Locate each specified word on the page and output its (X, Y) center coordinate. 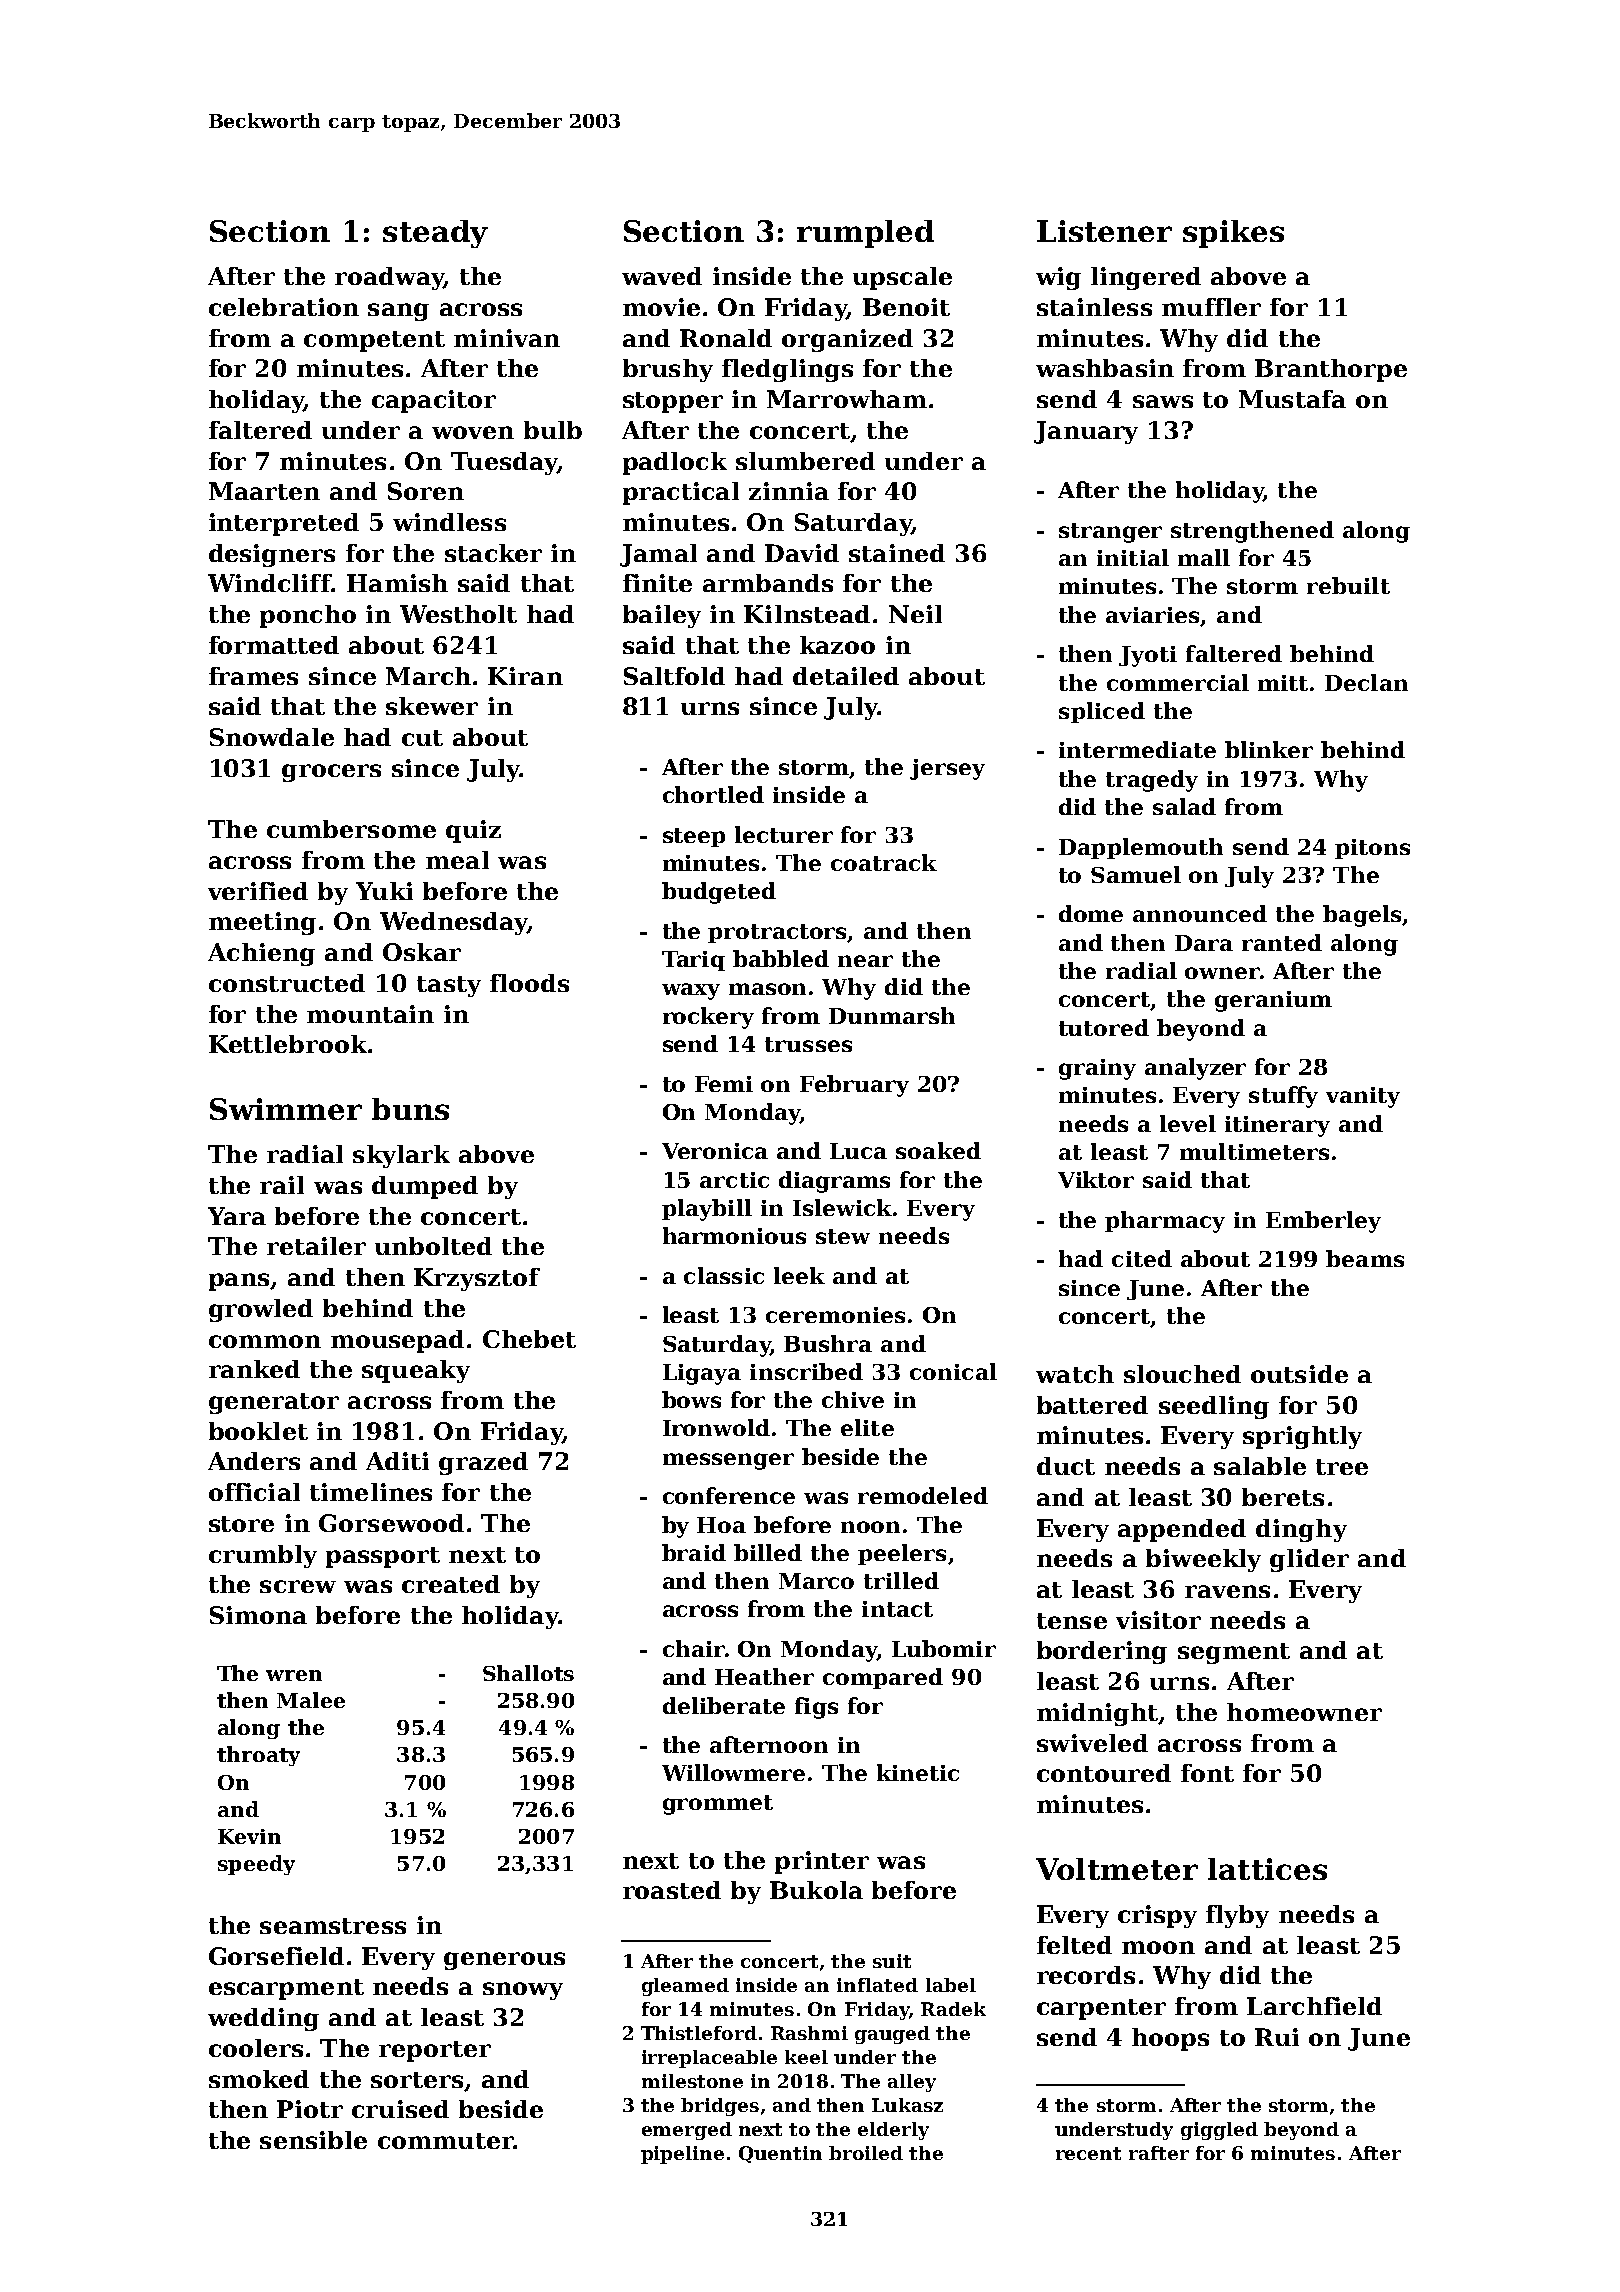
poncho (308, 616)
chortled (713, 794)
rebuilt (1348, 585)
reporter (435, 2051)
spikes (1233, 234)
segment (1234, 1653)
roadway (389, 278)
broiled (866, 2153)
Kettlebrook (288, 1044)
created (451, 1584)
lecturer (784, 834)
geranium (1273, 1001)
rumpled (865, 234)
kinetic (918, 1772)
